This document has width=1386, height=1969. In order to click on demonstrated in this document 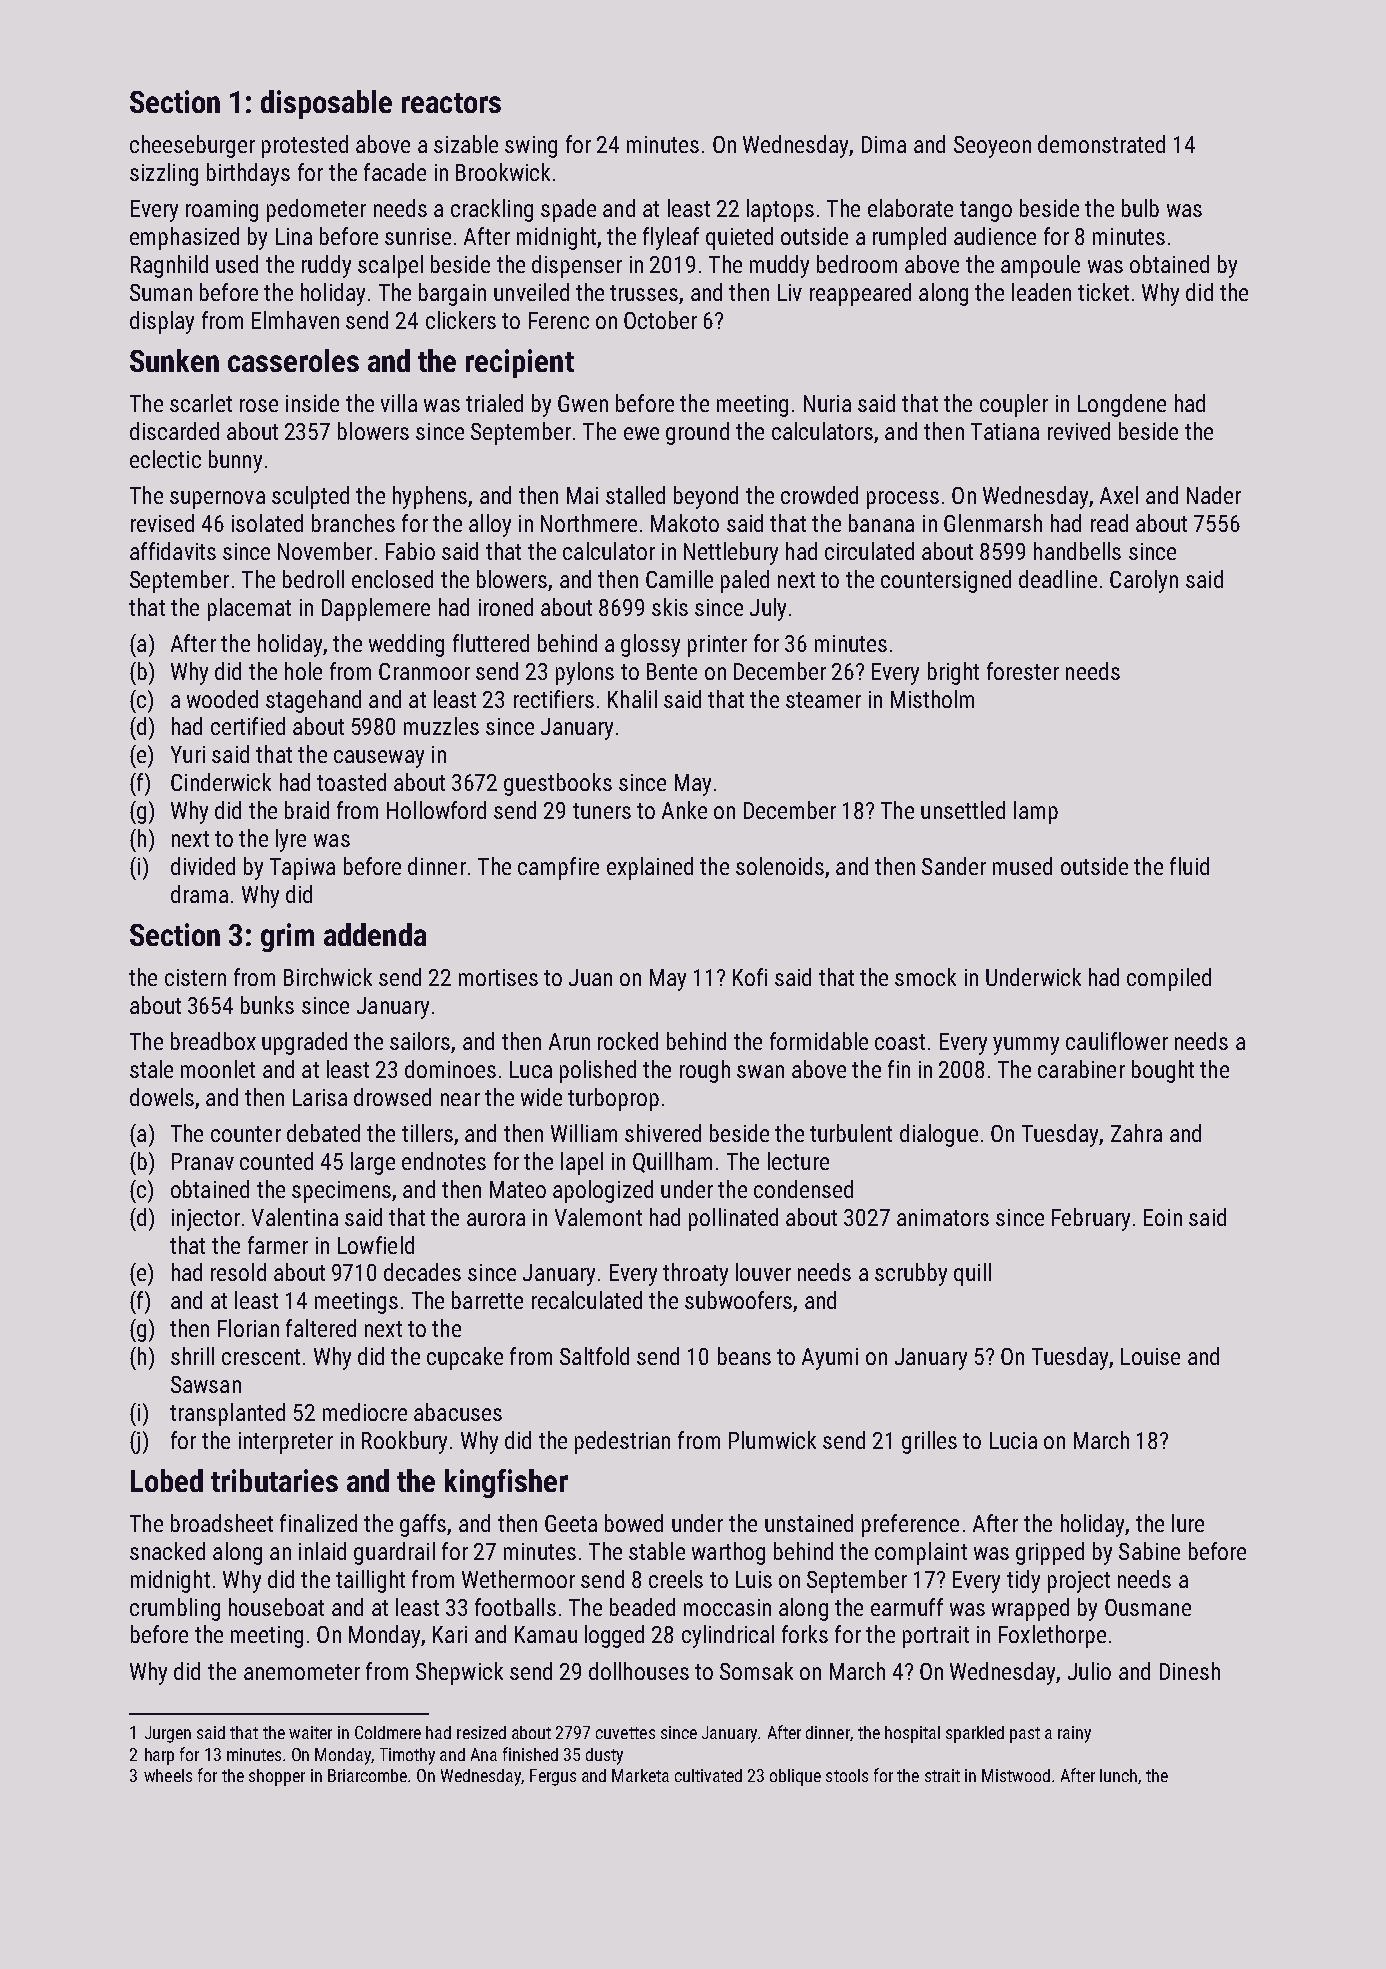, I will do `click(1101, 144)`.
